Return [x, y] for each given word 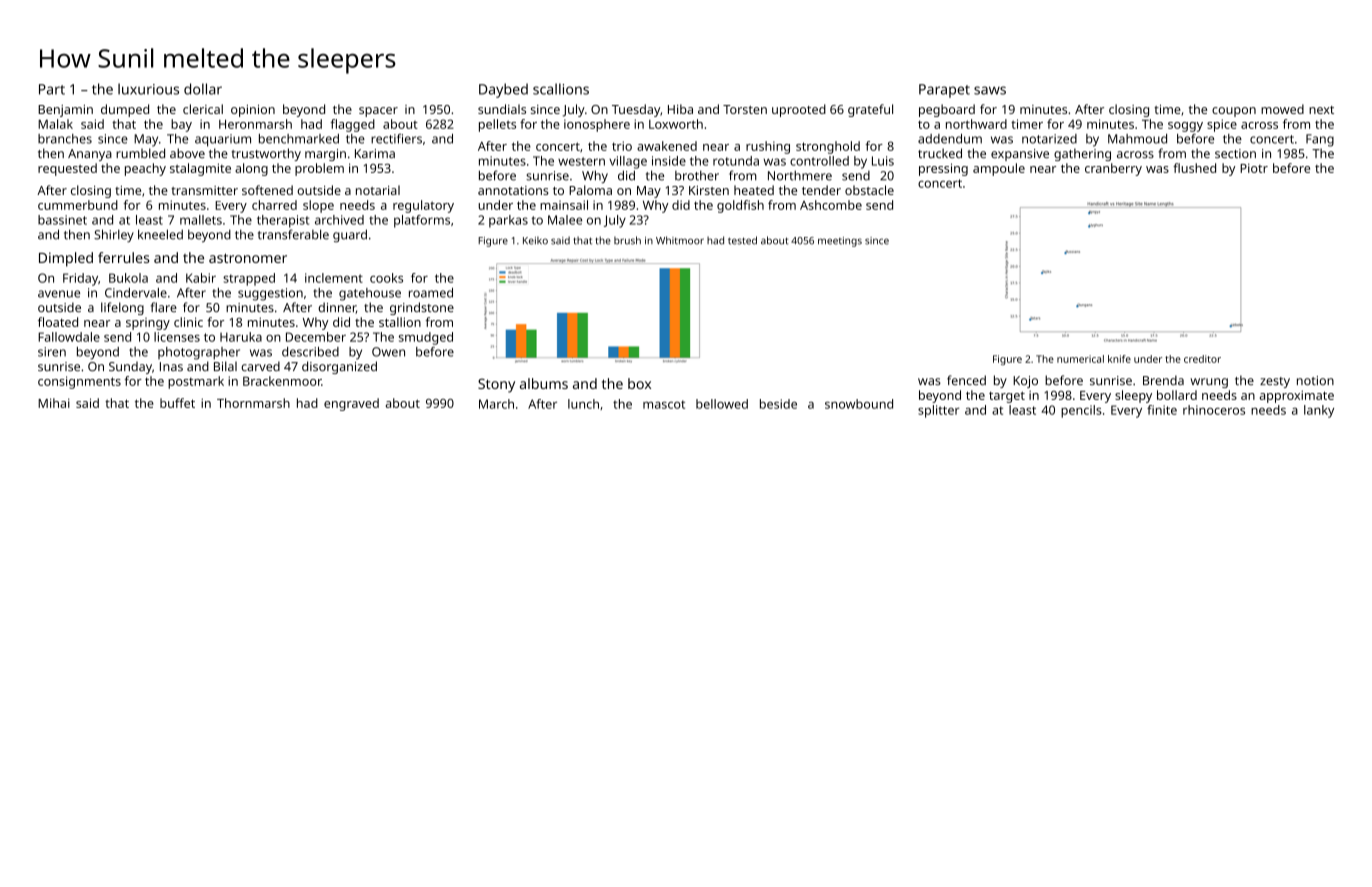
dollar [203, 89]
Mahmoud [1137, 139]
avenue [59, 294]
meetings [840, 242]
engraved [351, 404]
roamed [431, 293]
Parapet [944, 91]
